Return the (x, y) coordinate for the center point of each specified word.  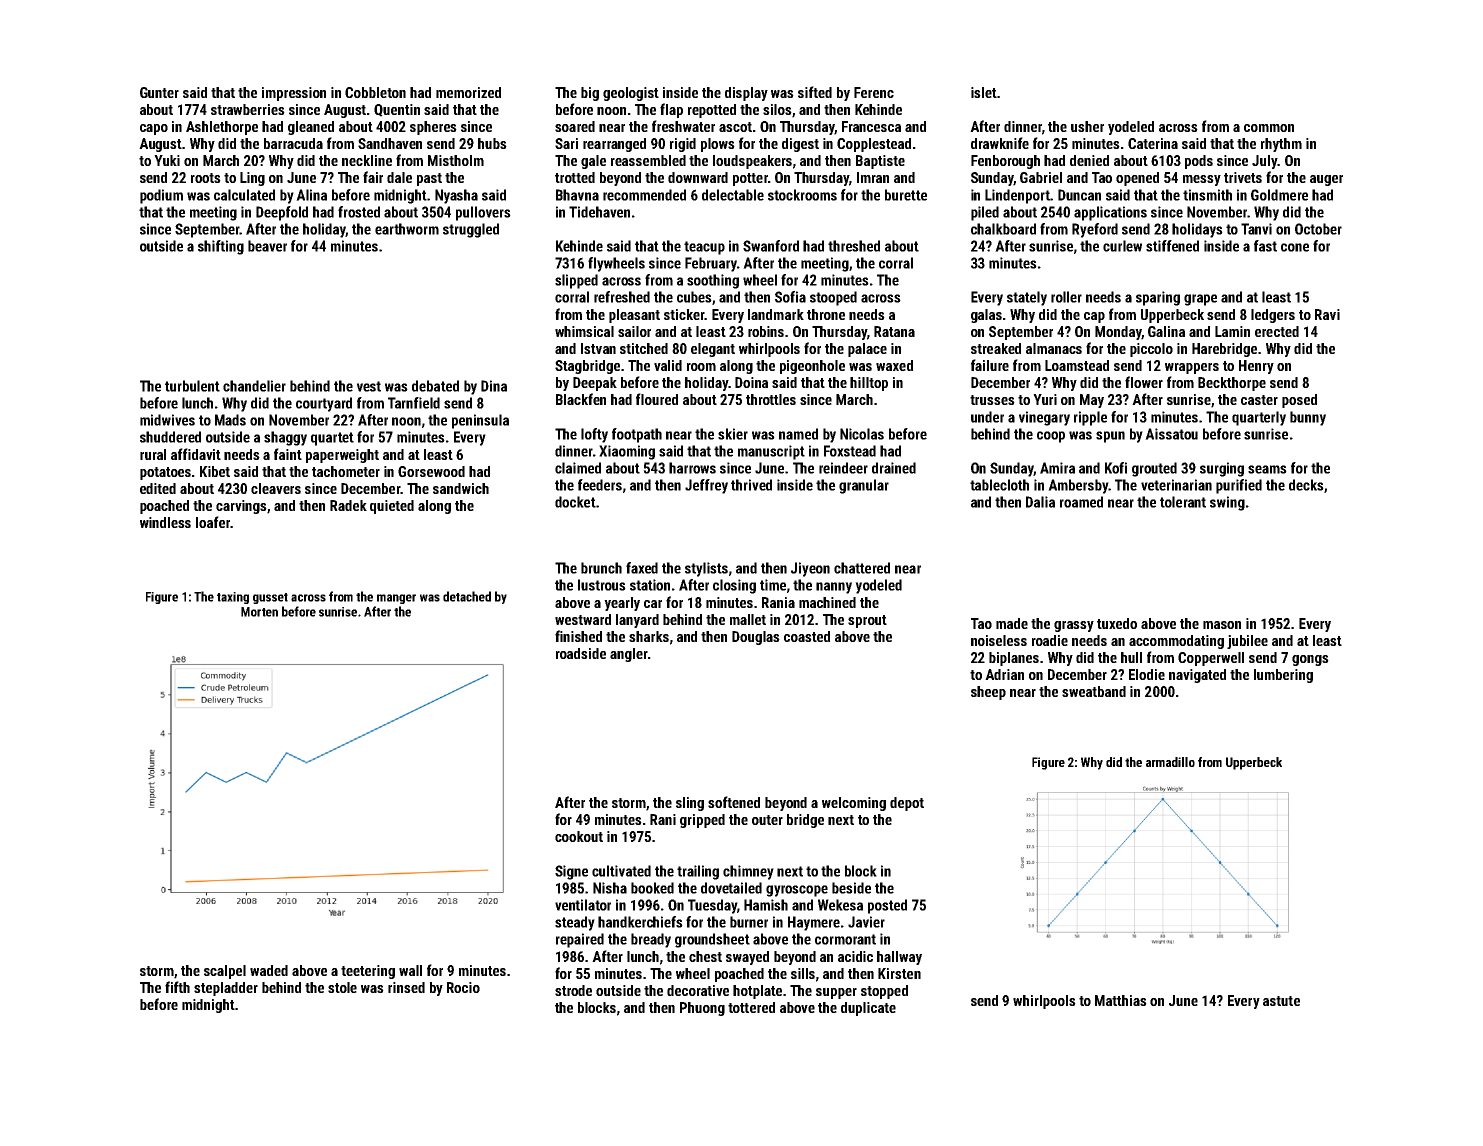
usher (1087, 126)
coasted (807, 636)
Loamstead (1077, 365)
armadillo (1170, 762)
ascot (735, 127)
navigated (1197, 676)
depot (907, 804)
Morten (259, 612)
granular (864, 486)
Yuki (167, 160)
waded (269, 970)
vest (369, 386)
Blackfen (581, 399)
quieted (392, 507)
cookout (579, 836)
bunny (1308, 418)
